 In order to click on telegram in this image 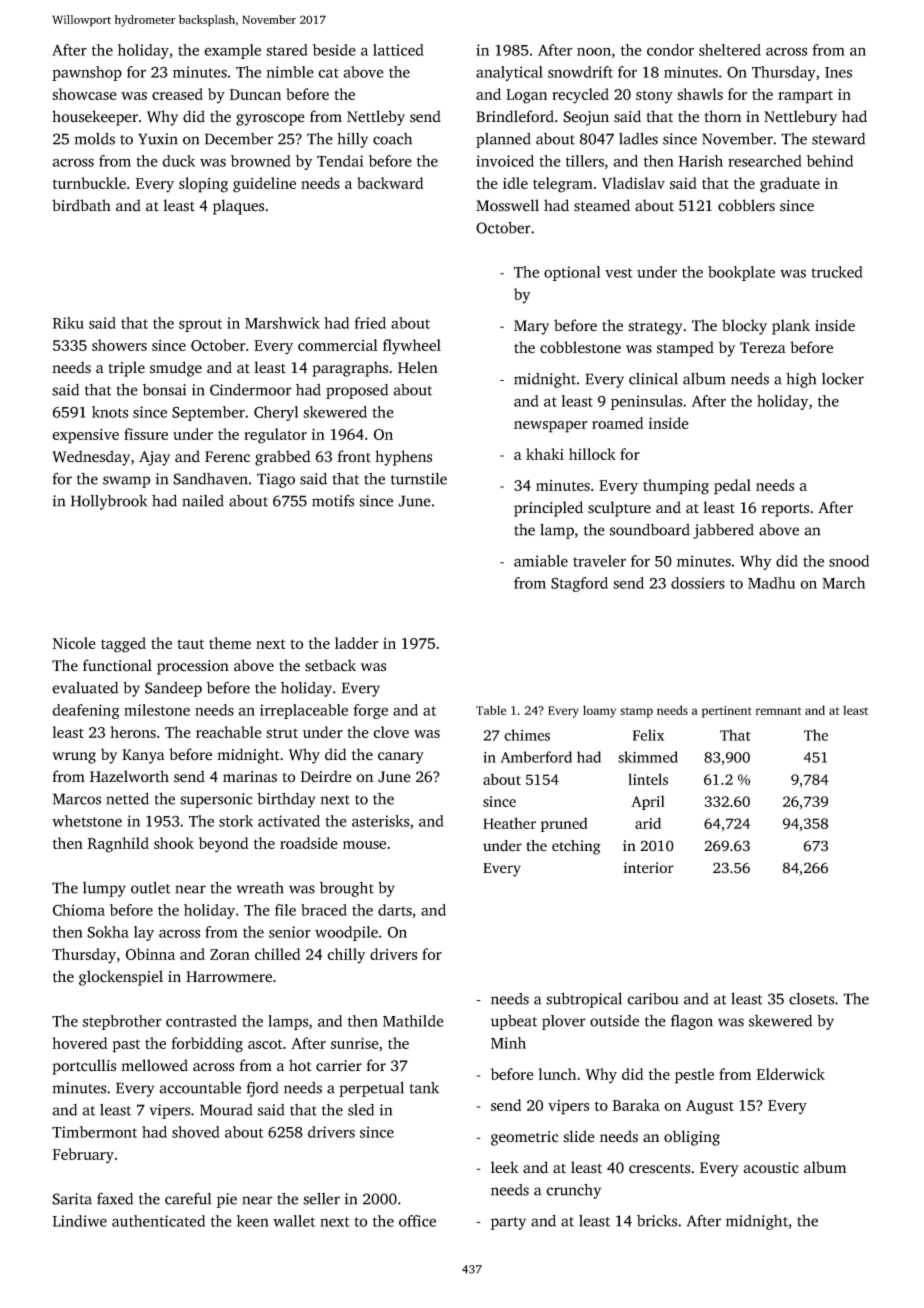, I will do `click(563, 185)`.
